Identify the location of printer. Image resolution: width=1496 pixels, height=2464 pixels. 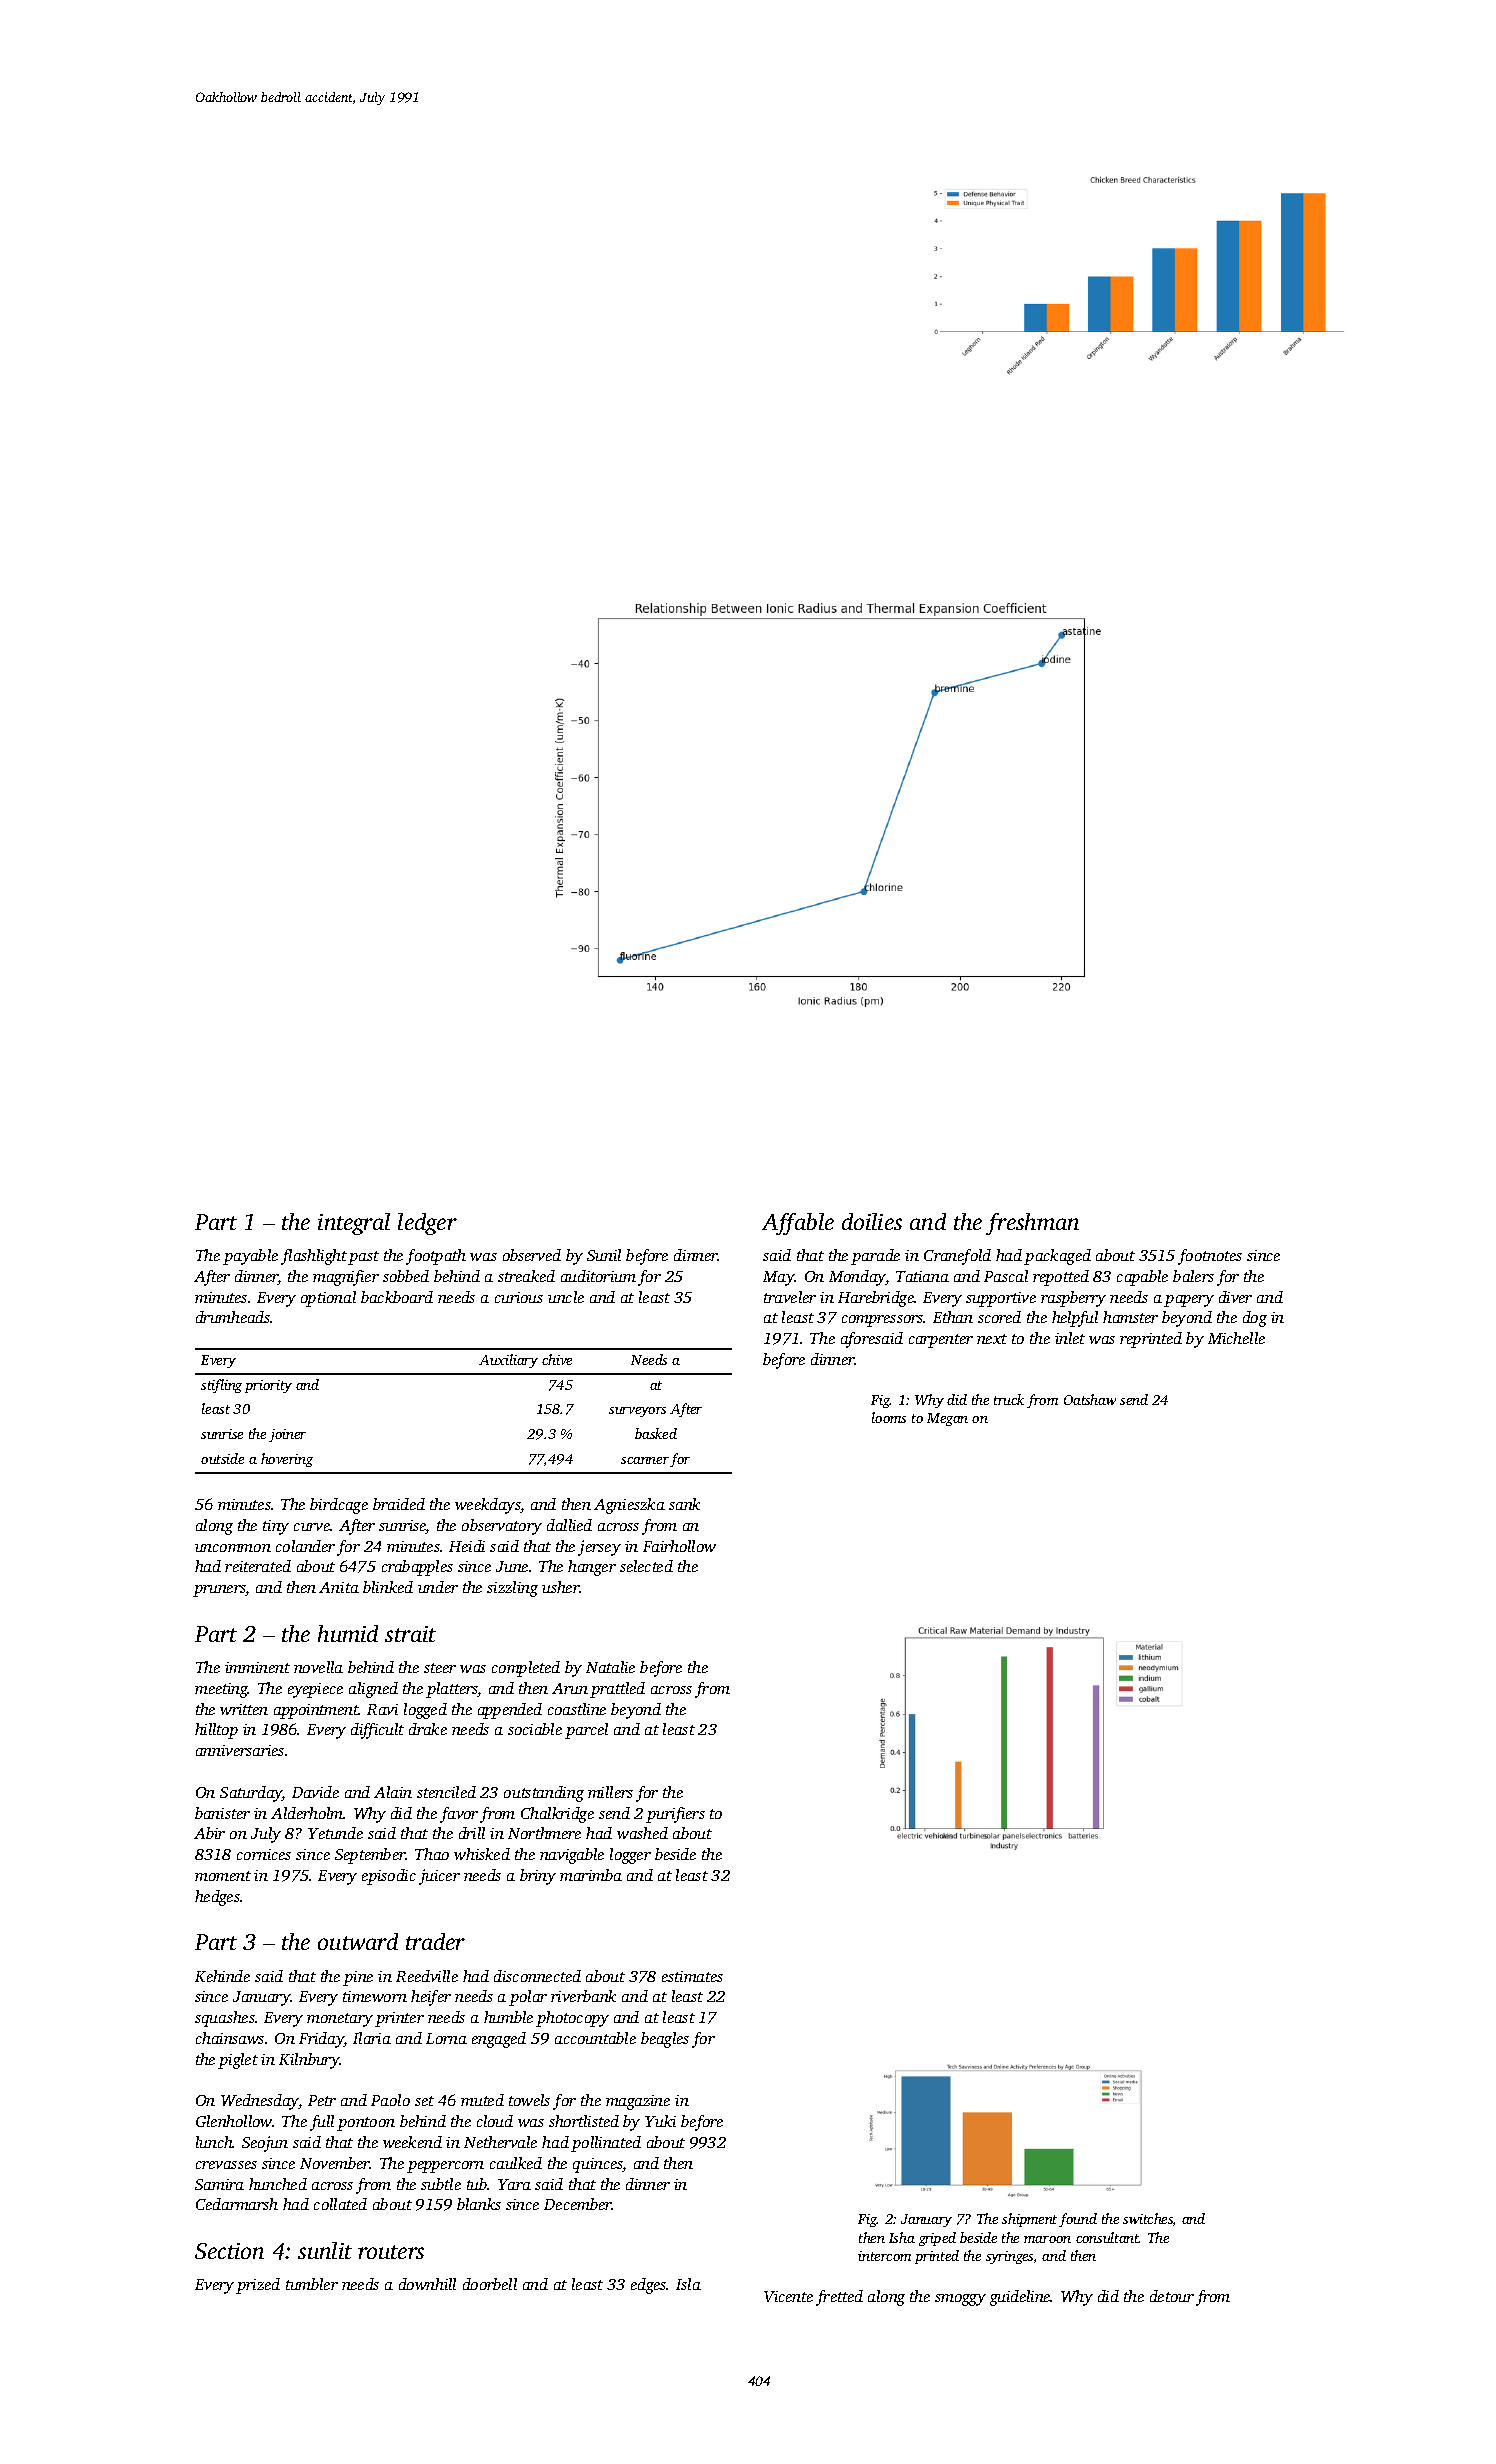
(399, 2019).
